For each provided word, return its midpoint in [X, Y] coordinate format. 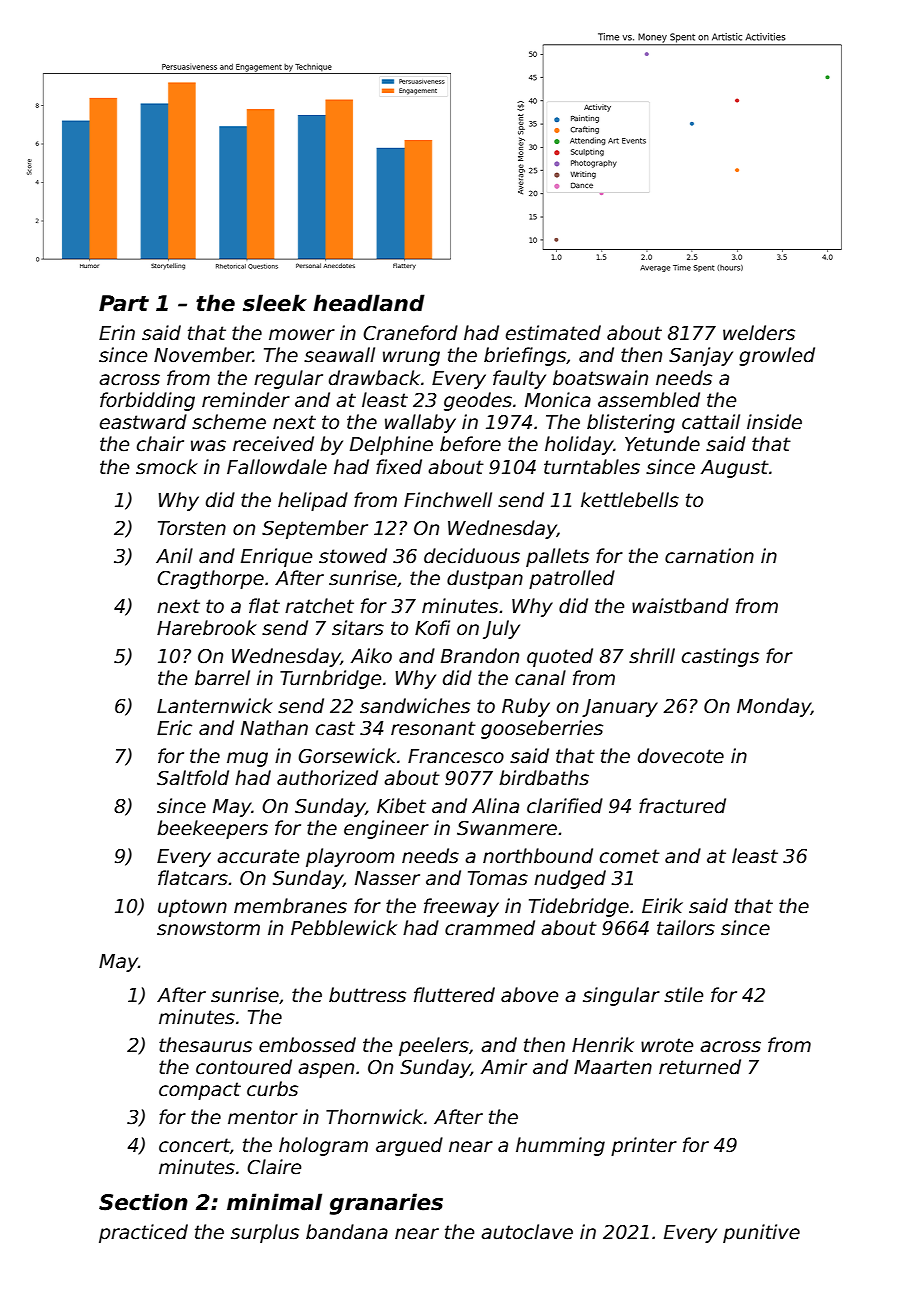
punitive [761, 1233]
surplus [265, 1233]
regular [288, 379]
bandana [347, 1232]
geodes [478, 401]
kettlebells [630, 500]
